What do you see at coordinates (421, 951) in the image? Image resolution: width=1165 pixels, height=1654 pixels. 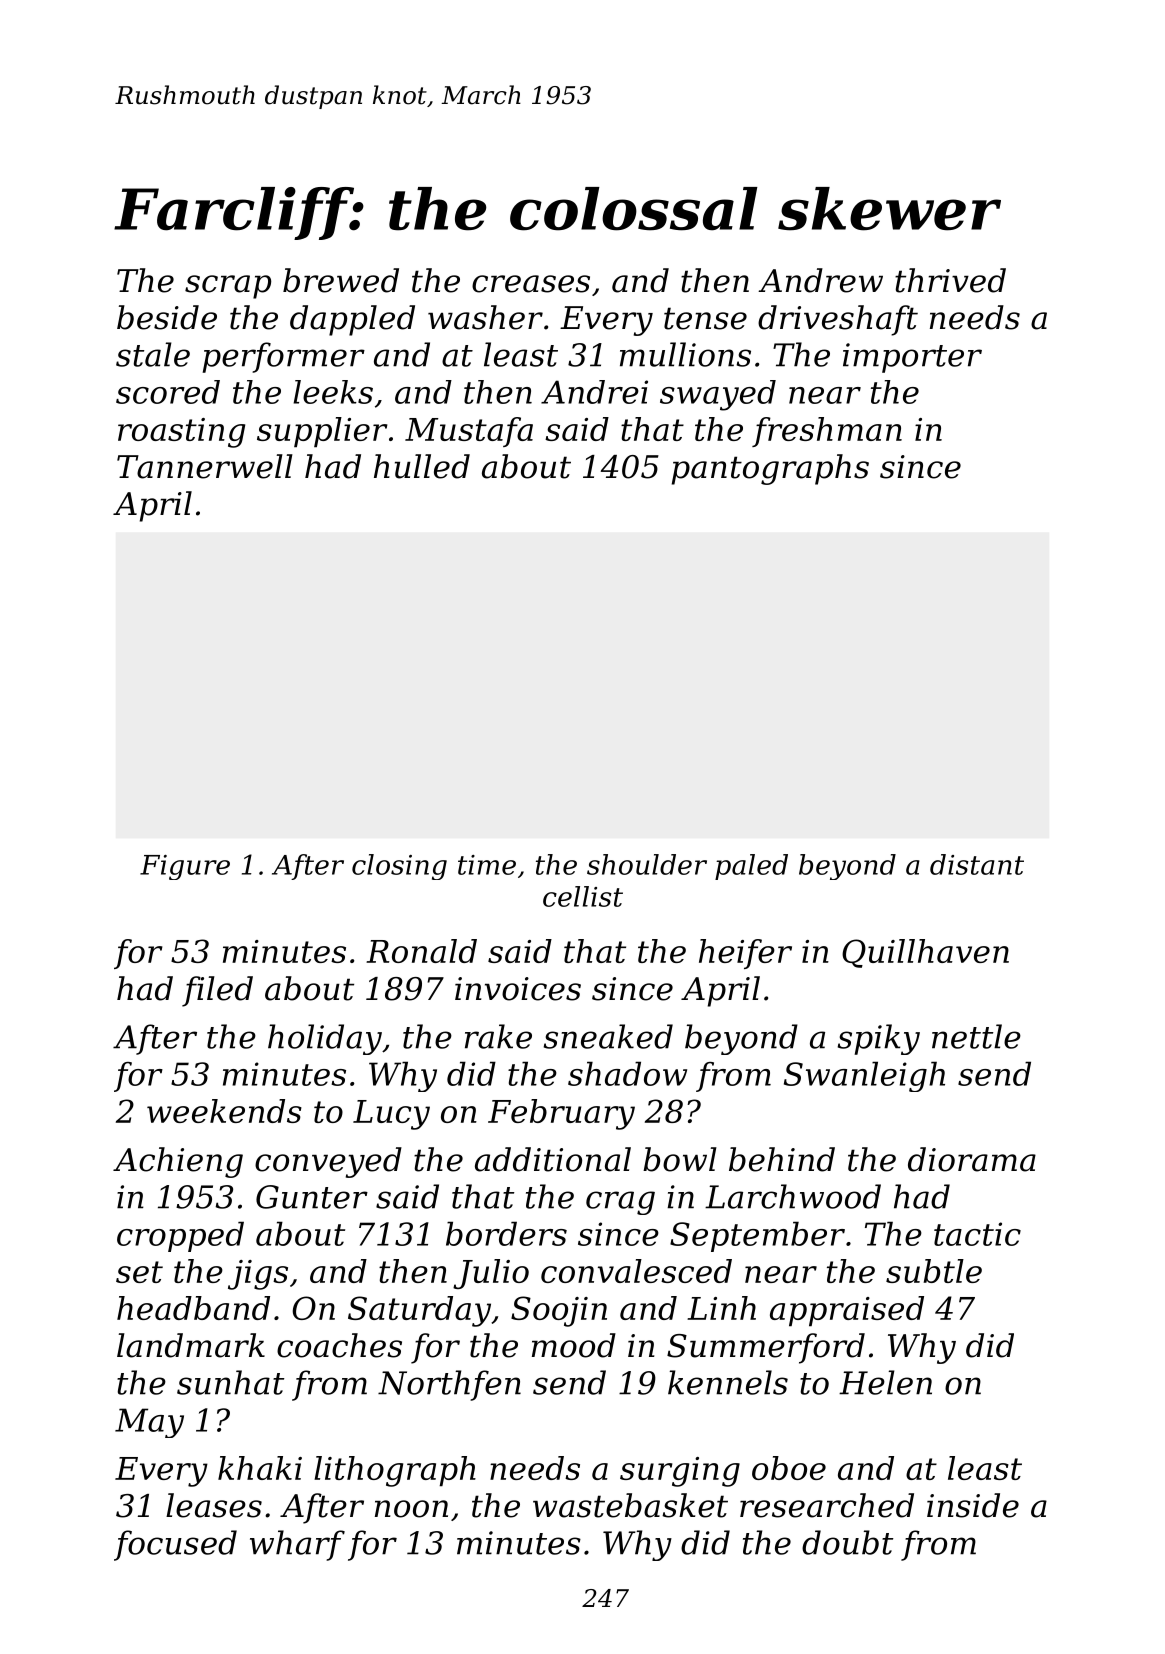 I see `Ronald` at bounding box center [421, 951].
